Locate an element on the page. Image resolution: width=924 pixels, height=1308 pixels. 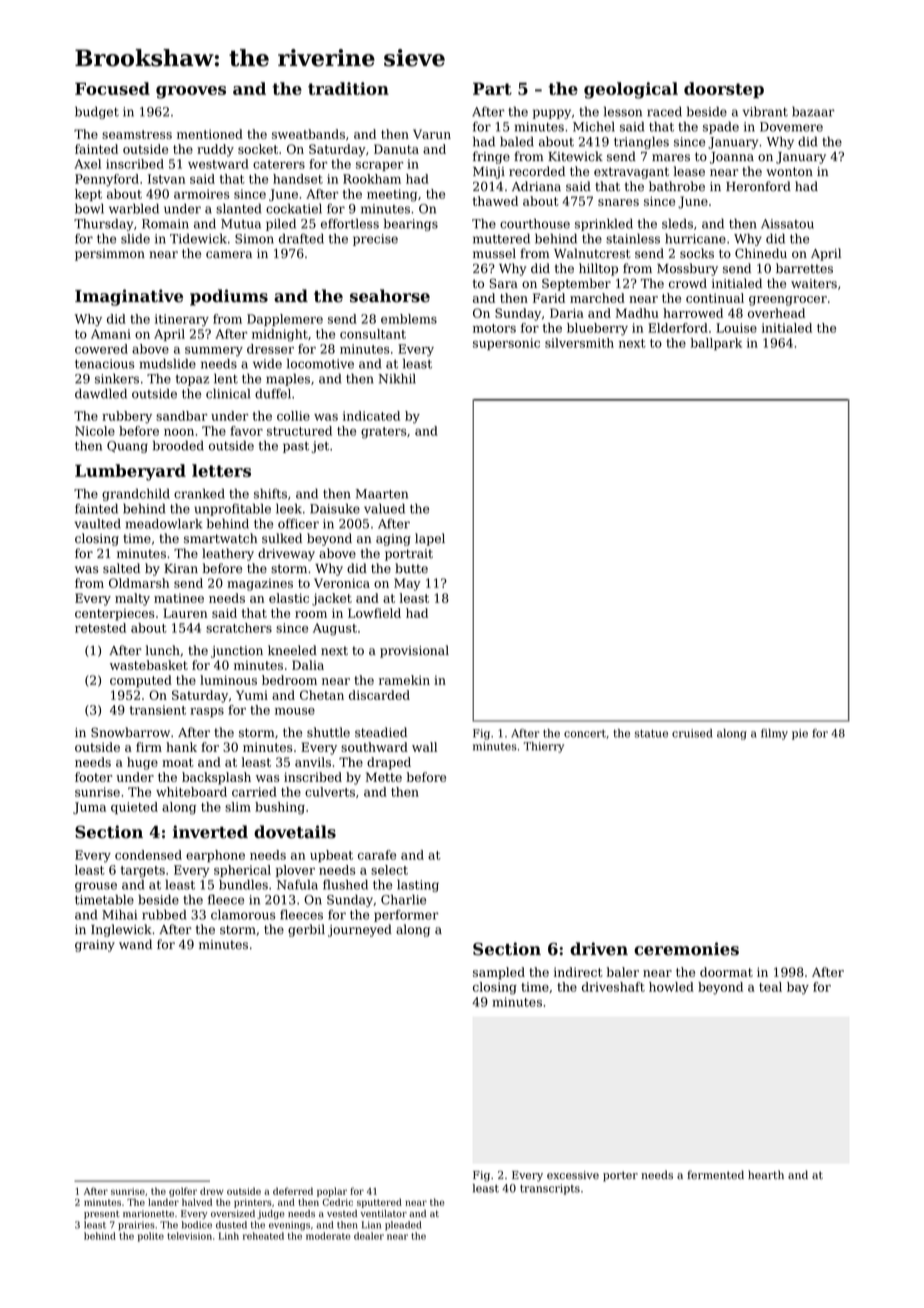
Elderford is located at coordinates (678, 328).
